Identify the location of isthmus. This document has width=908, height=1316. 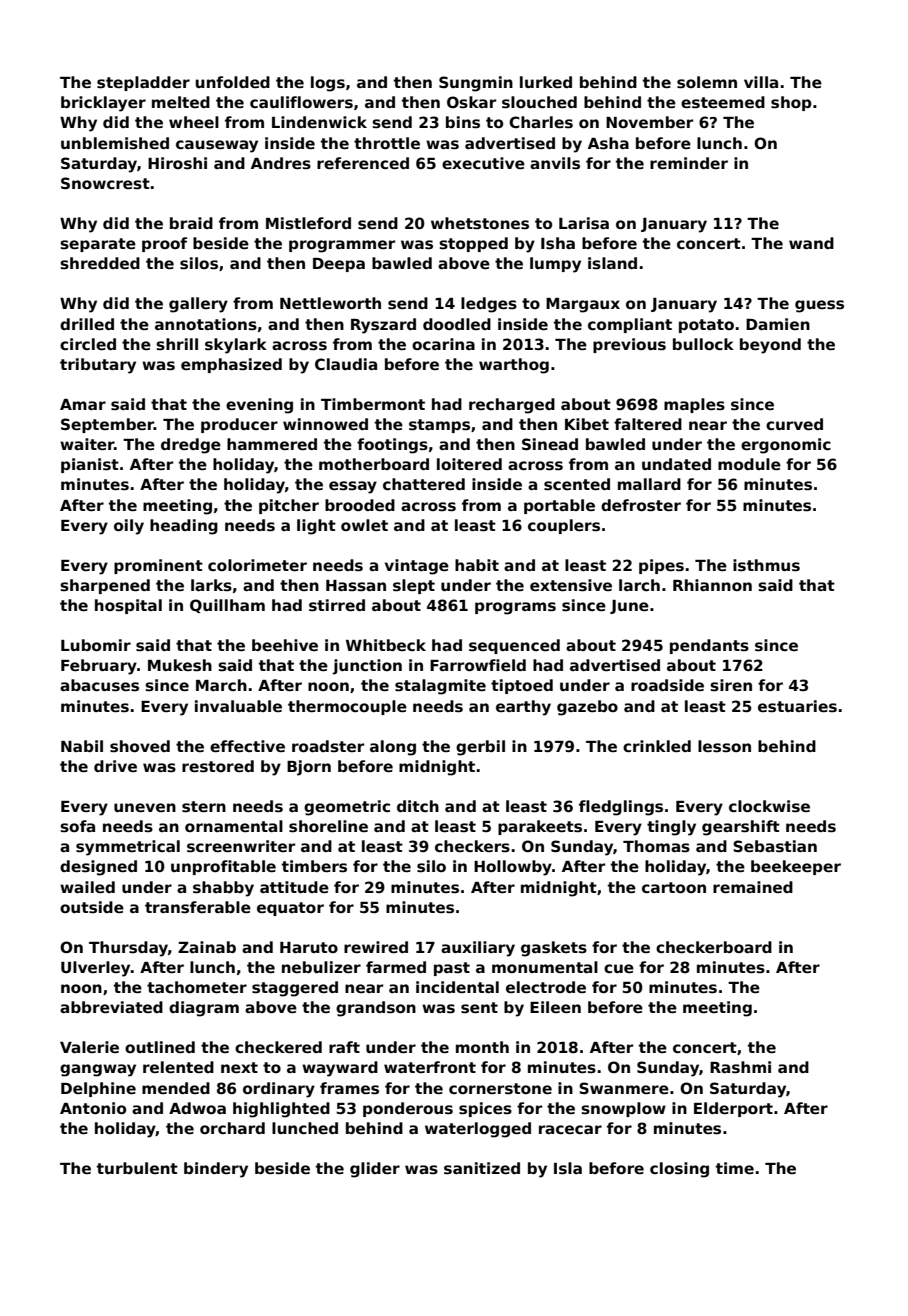
(766, 565).
